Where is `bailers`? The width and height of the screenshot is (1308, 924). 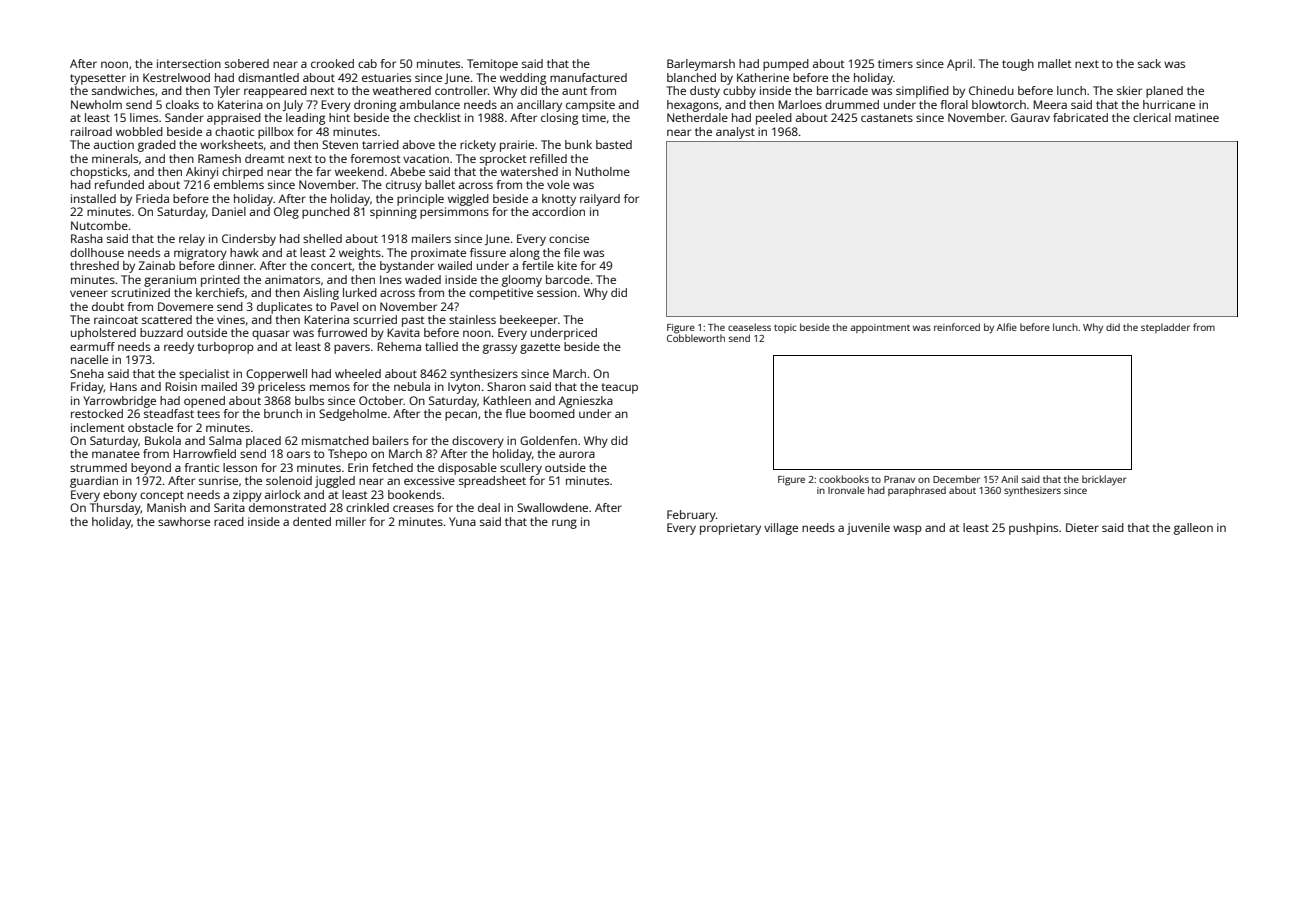
bailers is located at coordinates (391, 440).
